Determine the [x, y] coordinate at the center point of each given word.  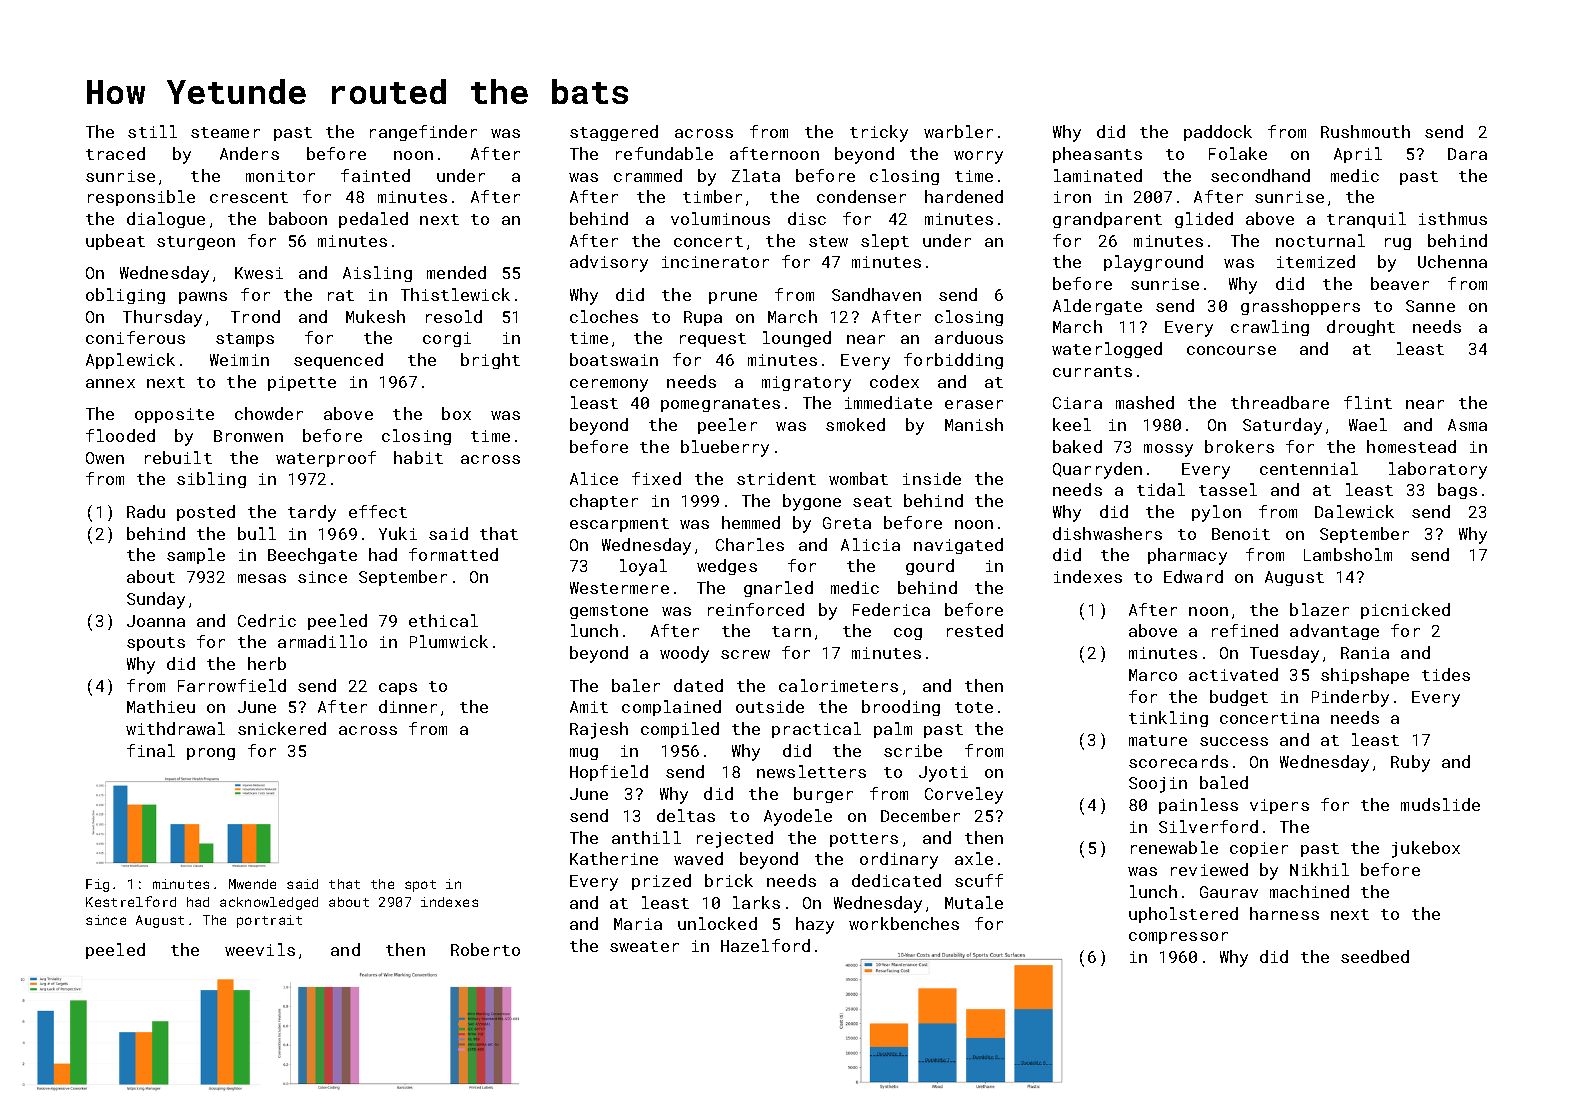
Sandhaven [876, 294]
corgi [447, 339]
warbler [958, 131]
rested [975, 630]
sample [196, 556]
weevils [260, 949]
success [1234, 741]
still [152, 131]
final [151, 750]
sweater [644, 946]
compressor [1178, 938]
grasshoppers [1300, 307]
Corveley [964, 795]
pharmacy [1187, 556]
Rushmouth [1365, 131]
